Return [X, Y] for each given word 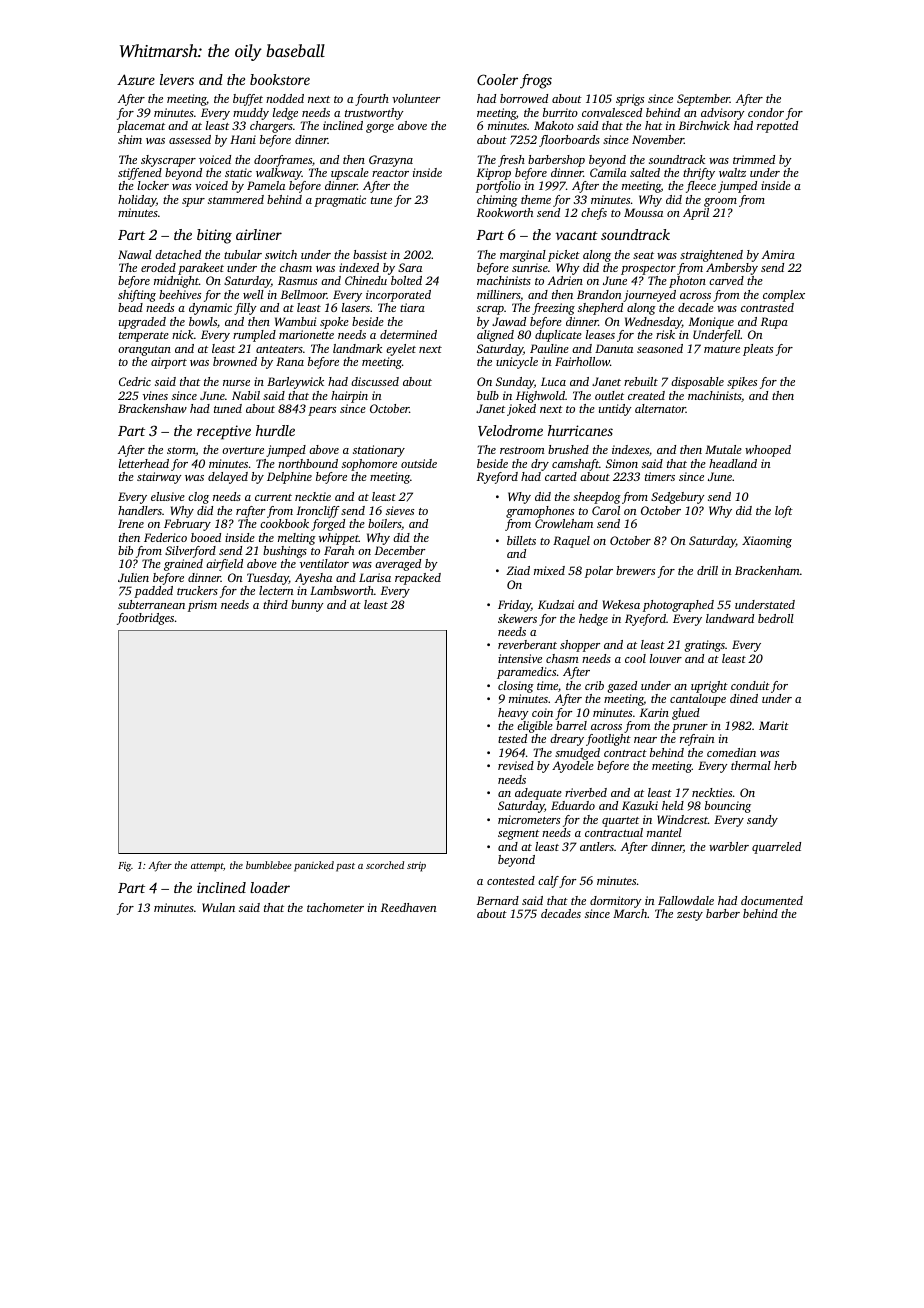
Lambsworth [342, 590]
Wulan [218, 907]
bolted [406, 280]
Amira [778, 254]
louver [666, 658]
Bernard [498, 900]
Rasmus [297, 280]
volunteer [416, 98]
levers [177, 79]
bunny [307, 606]
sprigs [630, 100]
